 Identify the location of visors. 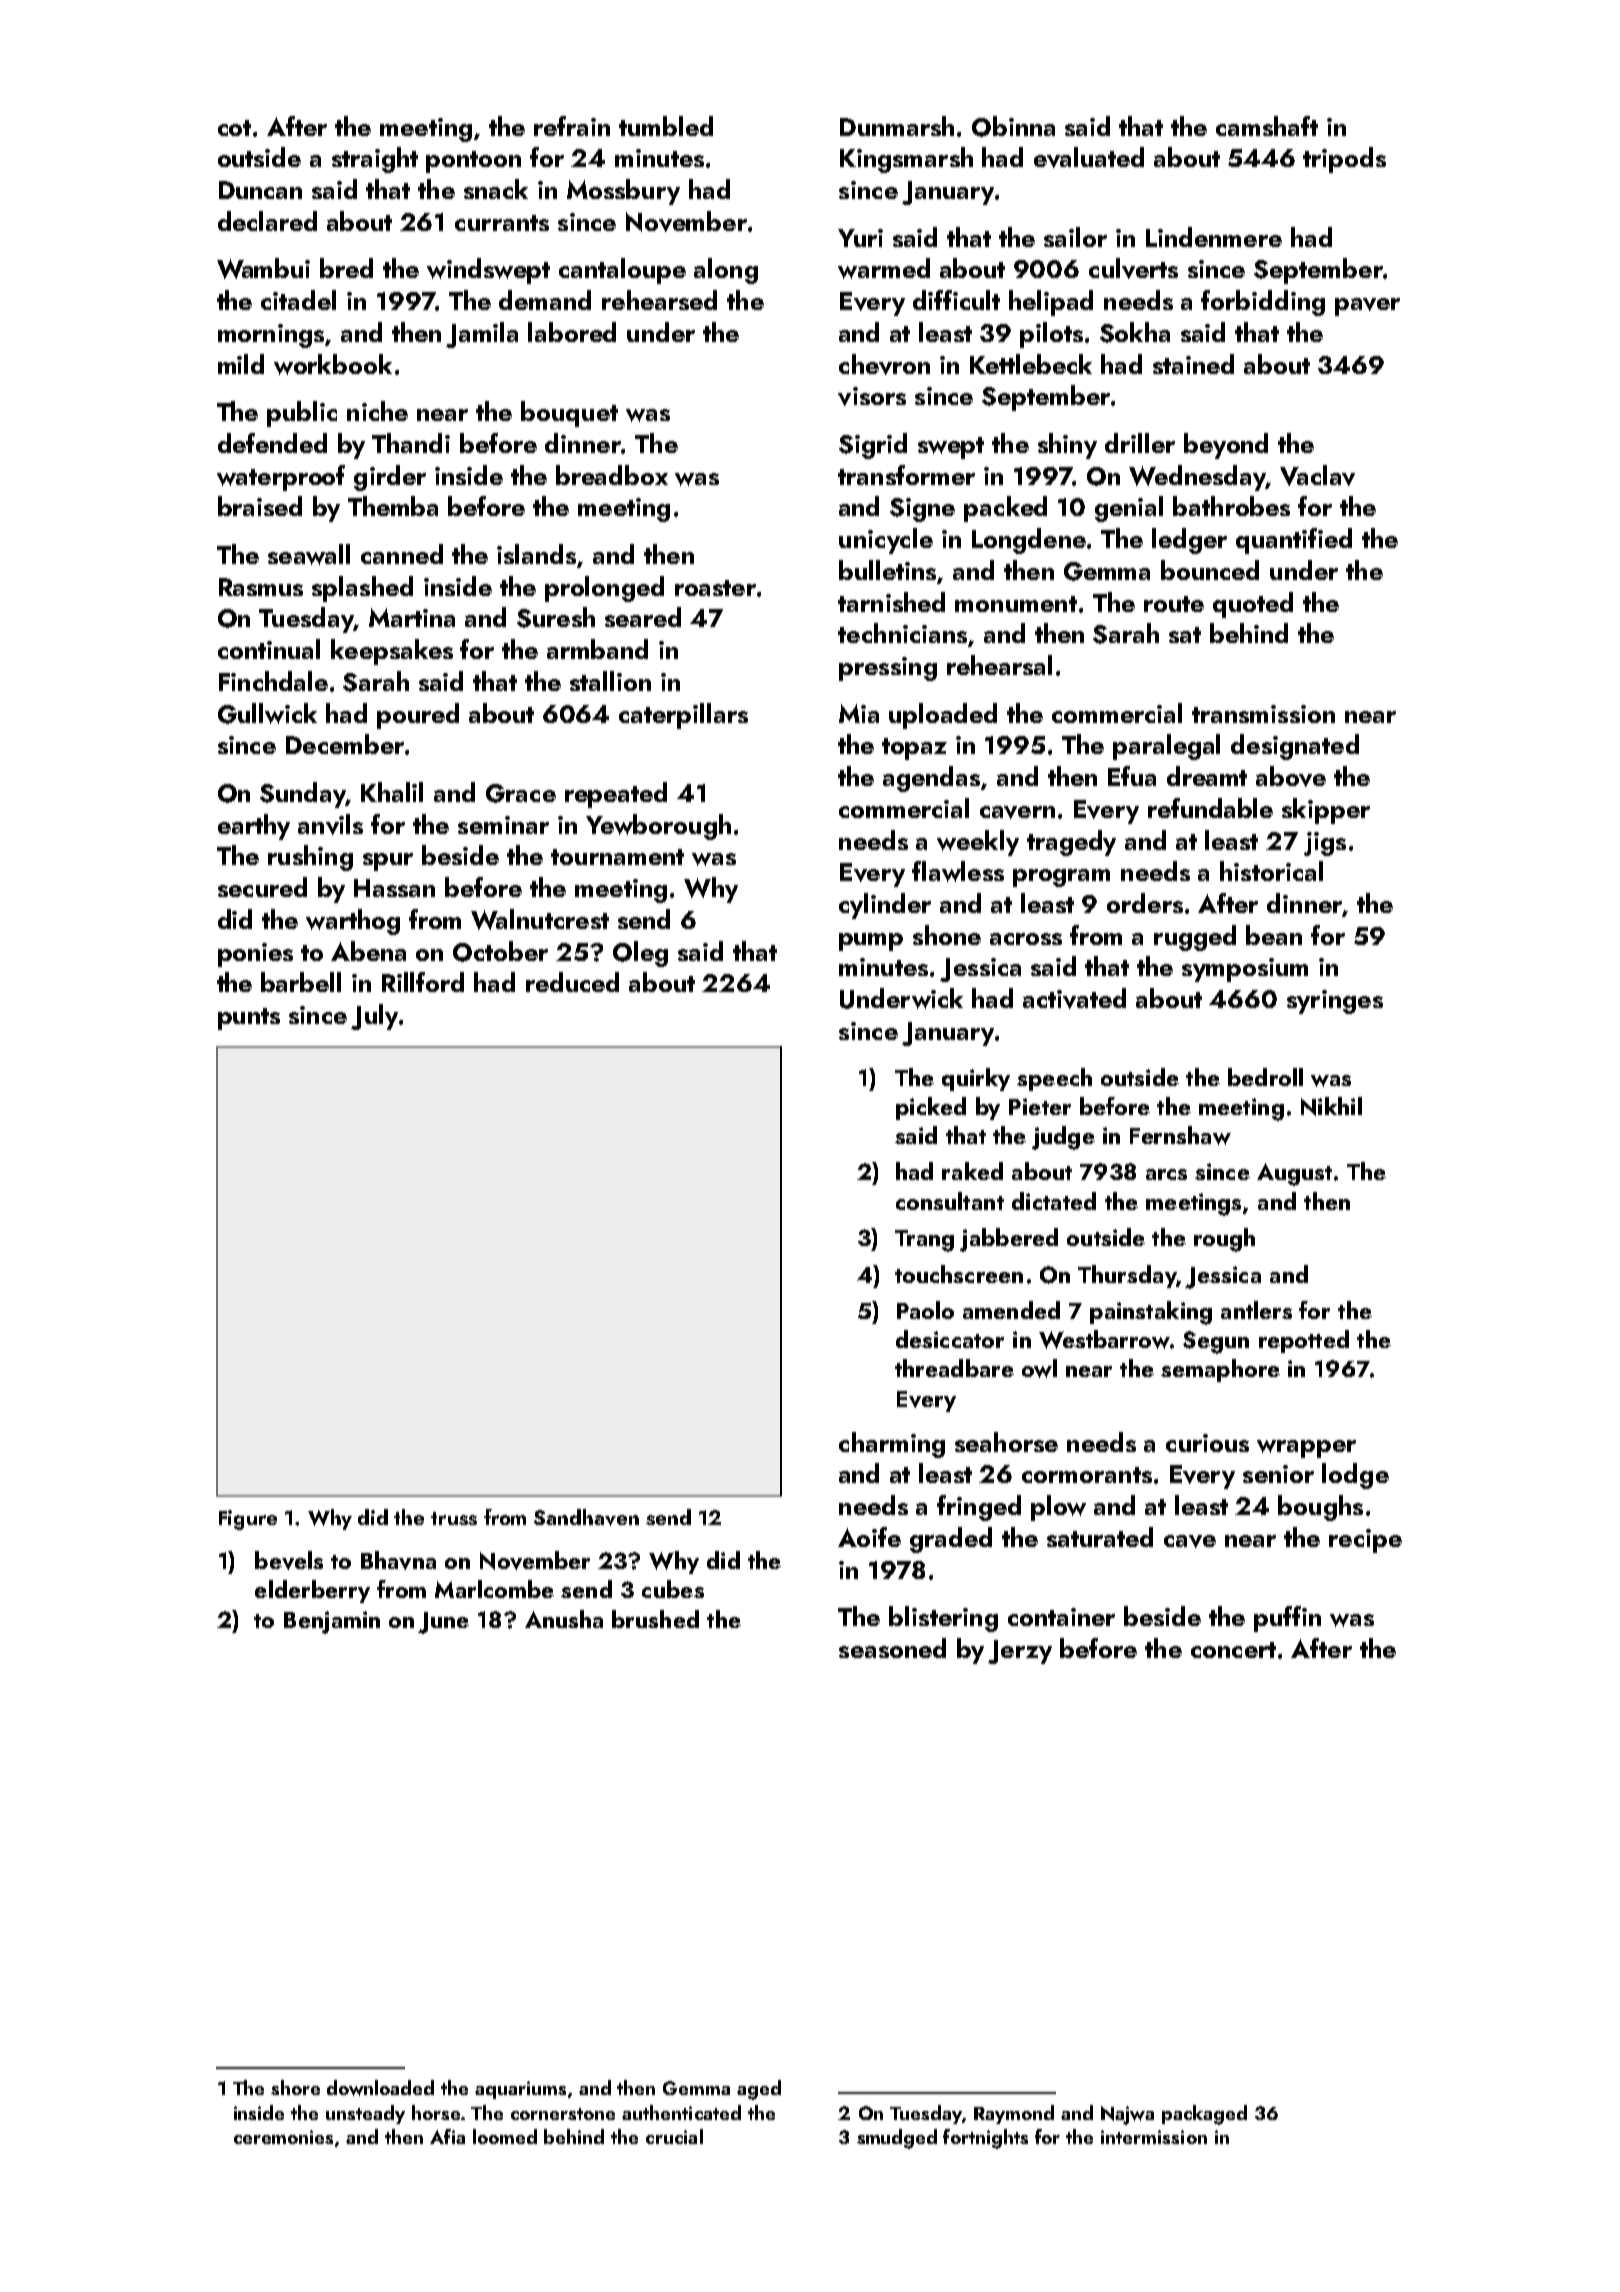
(872, 396).
